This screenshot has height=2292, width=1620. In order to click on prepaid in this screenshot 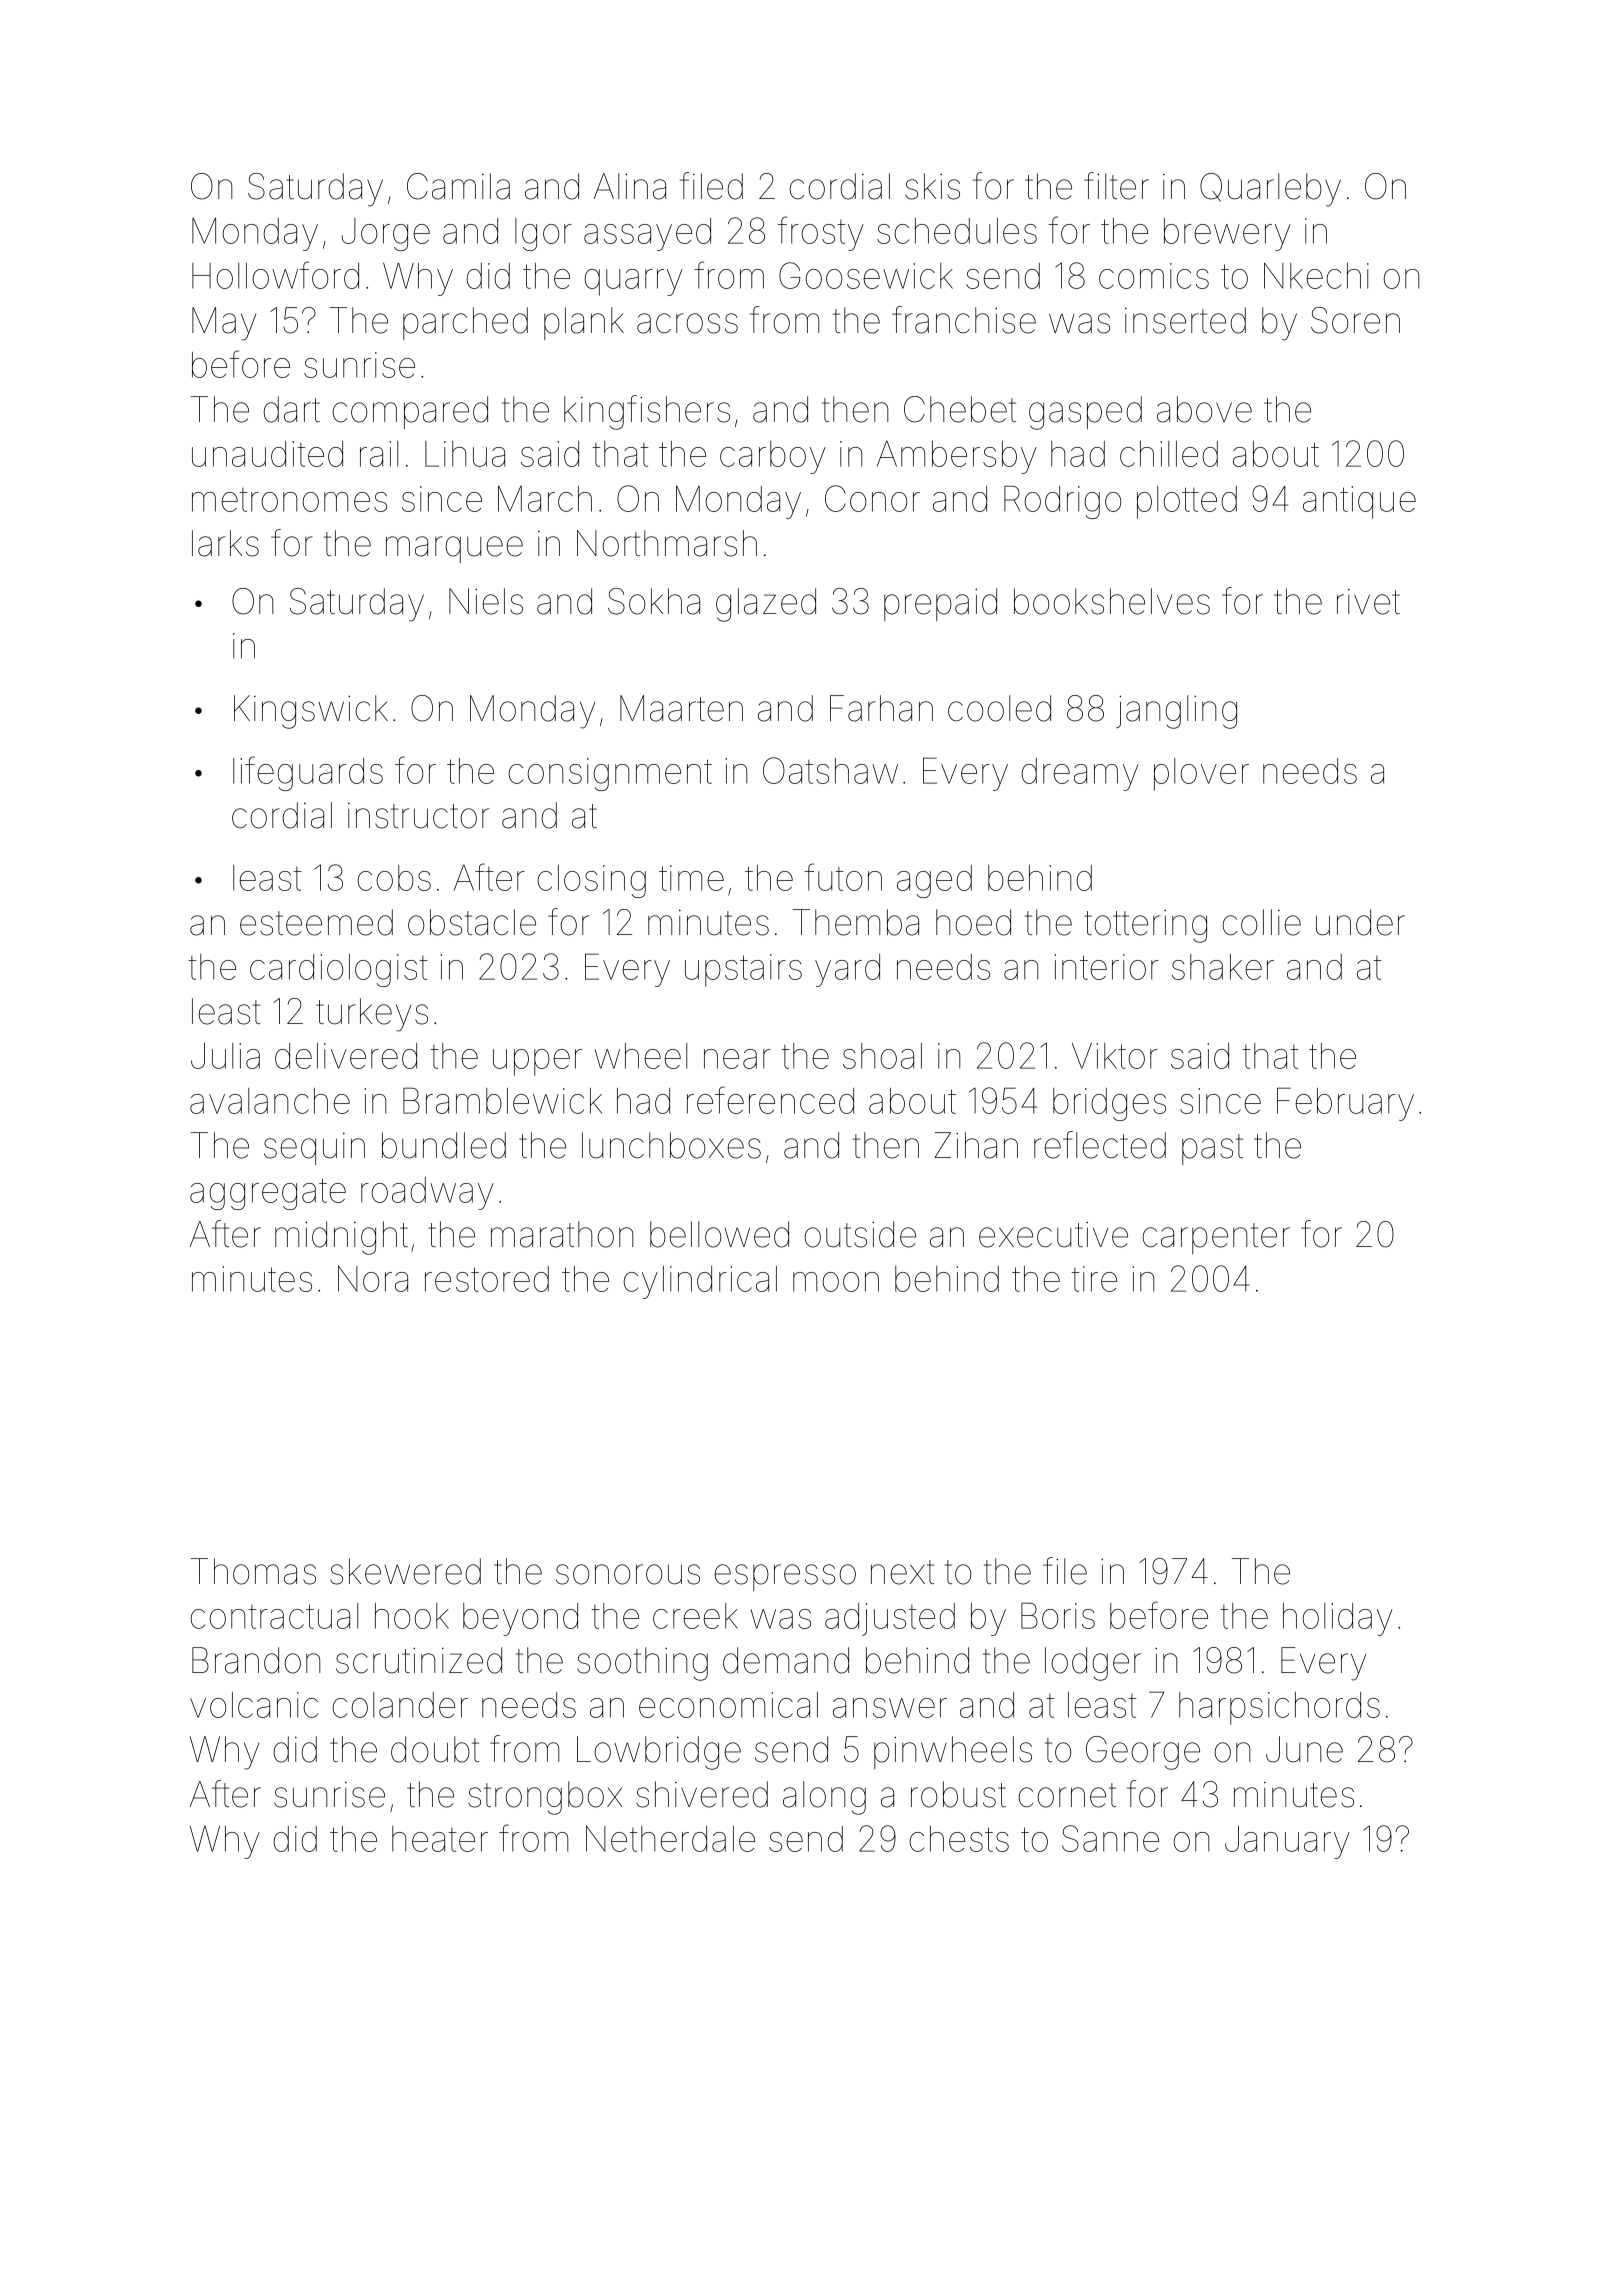, I will do `click(940, 604)`.
